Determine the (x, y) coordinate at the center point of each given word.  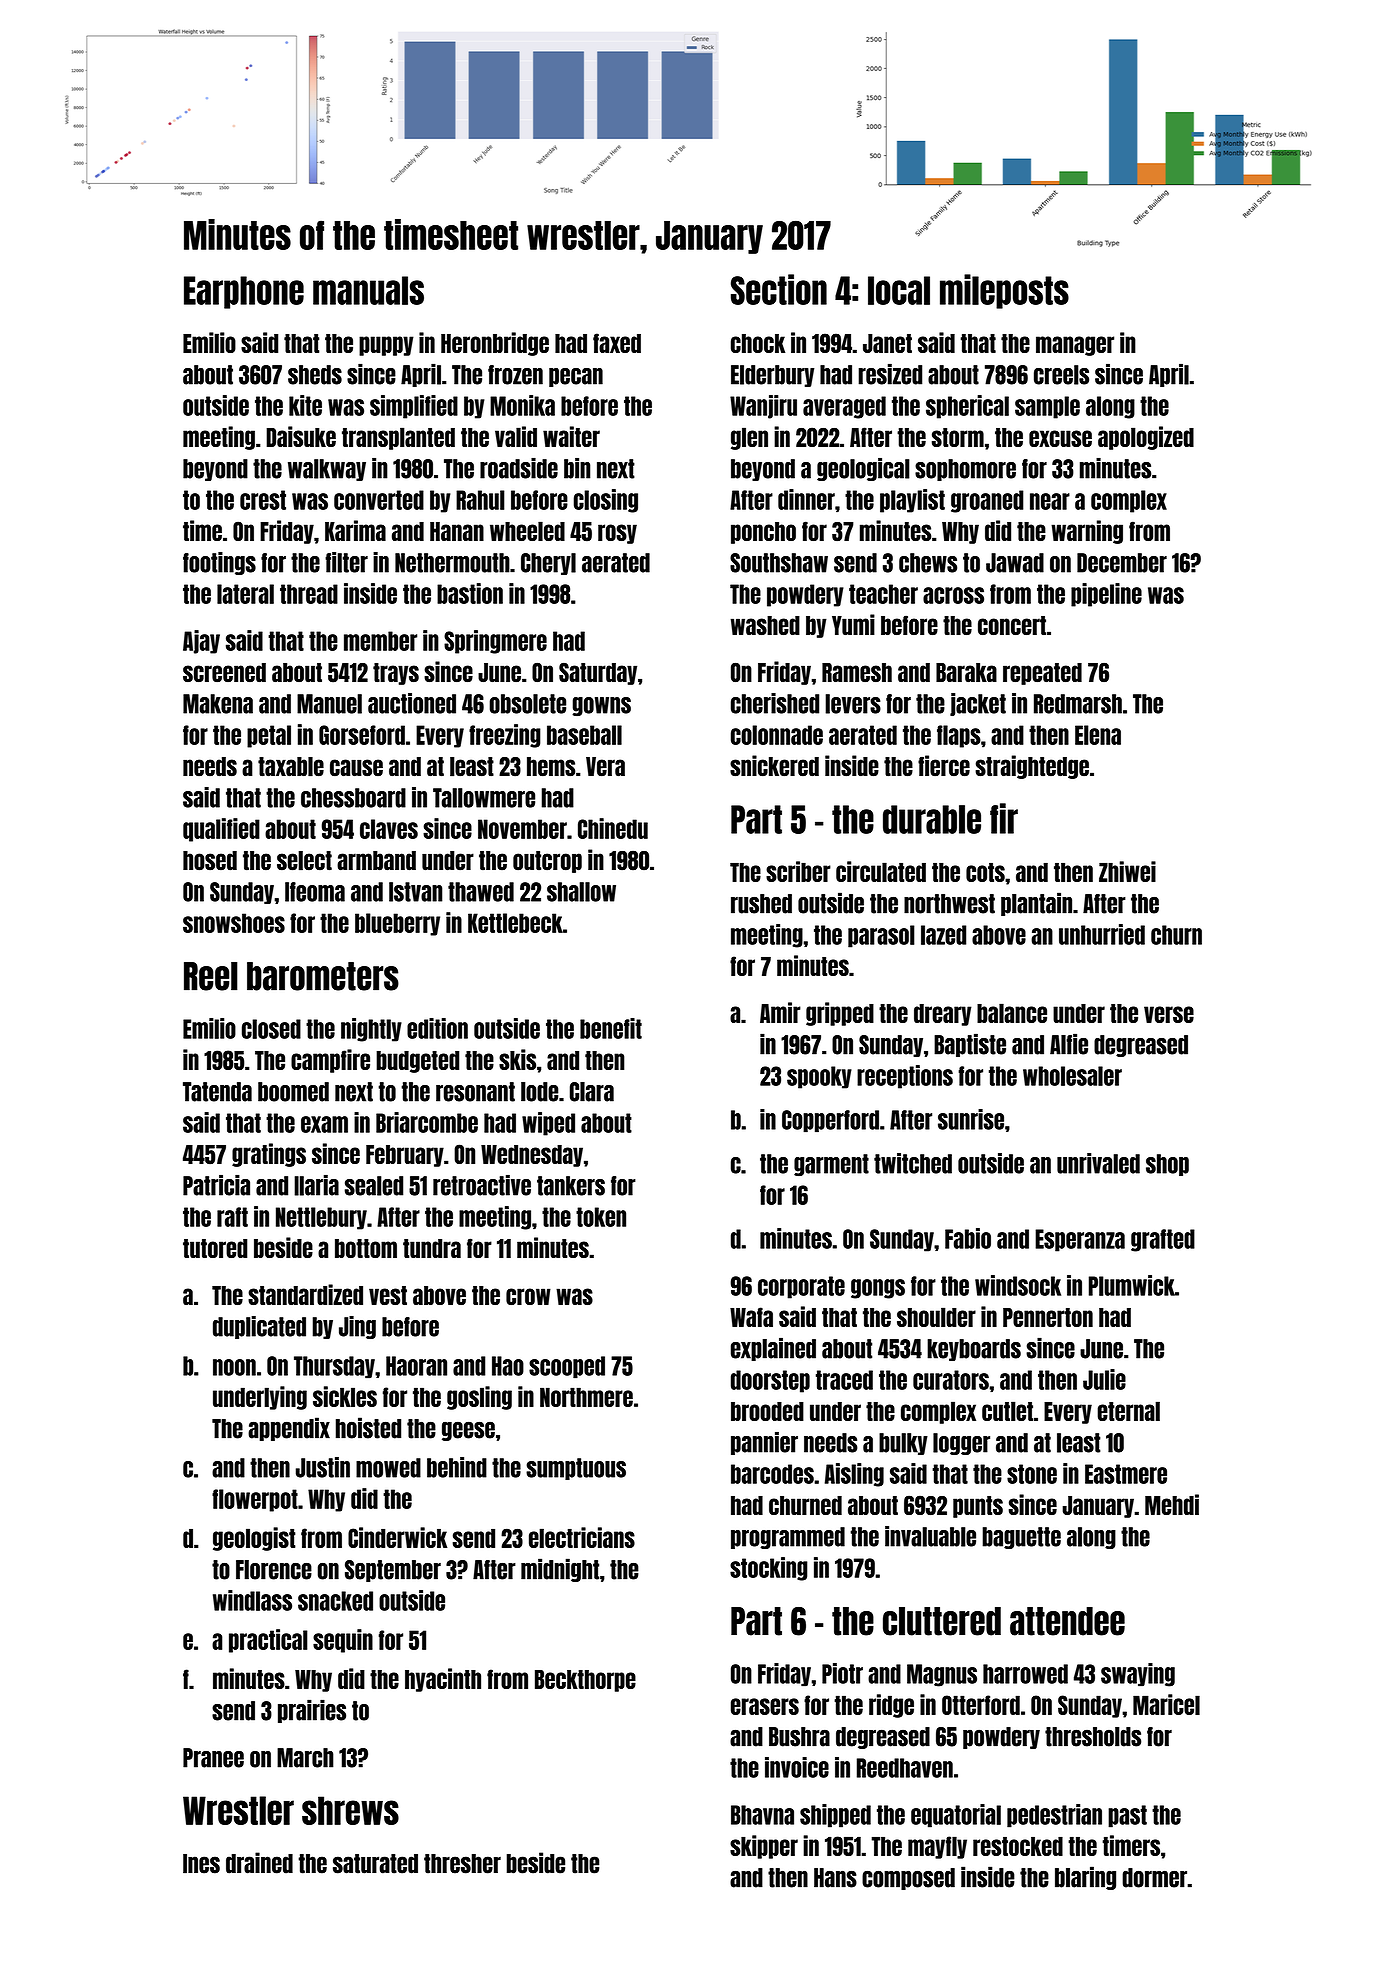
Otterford (981, 1705)
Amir (780, 1012)
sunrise (971, 1119)
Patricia (216, 1185)
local (899, 290)
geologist (254, 1539)
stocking (769, 1569)
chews (928, 563)
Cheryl (548, 564)
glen (749, 438)
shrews (350, 1810)
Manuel (329, 704)
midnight (560, 1570)
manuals (368, 290)
